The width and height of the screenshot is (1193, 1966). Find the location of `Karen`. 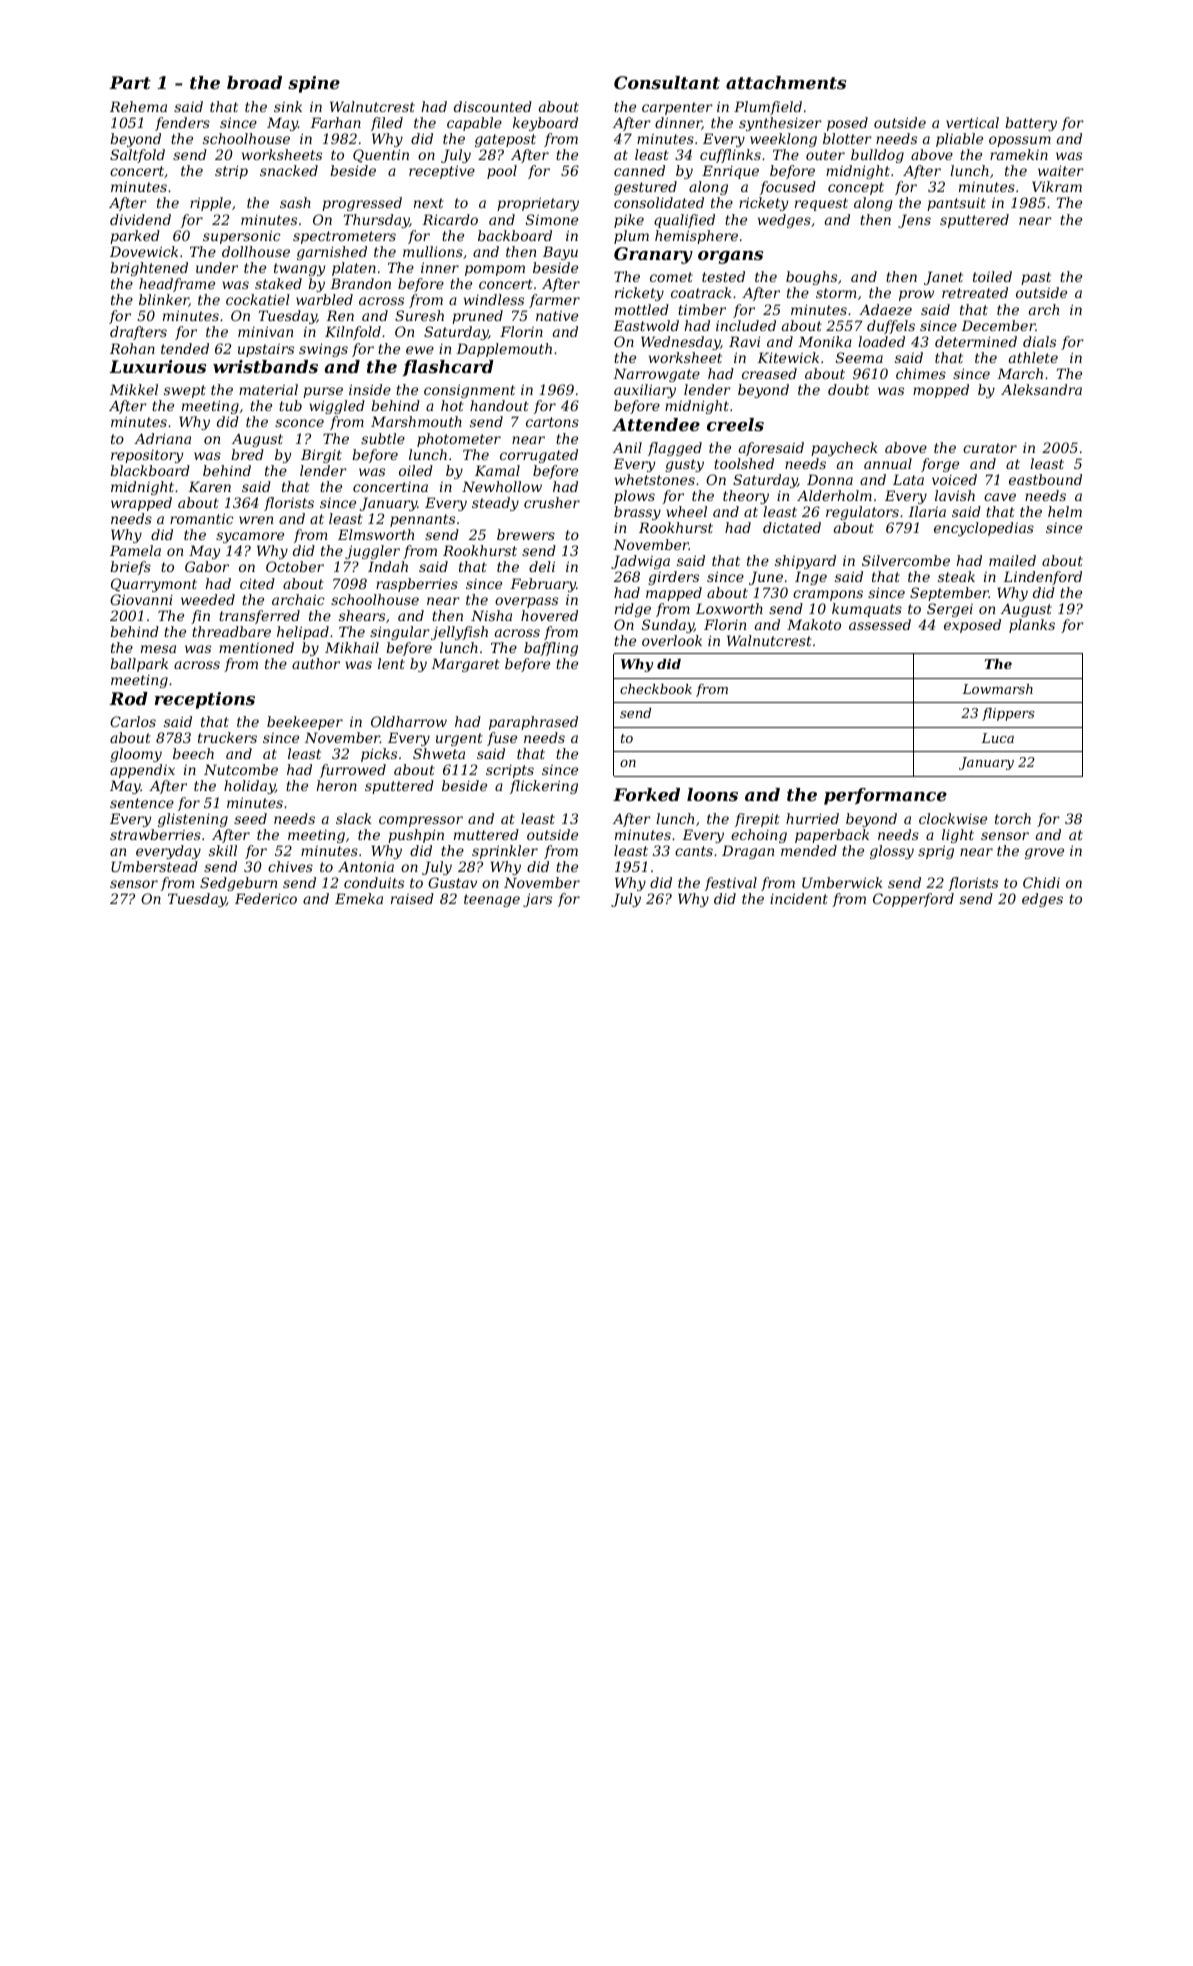

Karen is located at coordinates (209, 486).
